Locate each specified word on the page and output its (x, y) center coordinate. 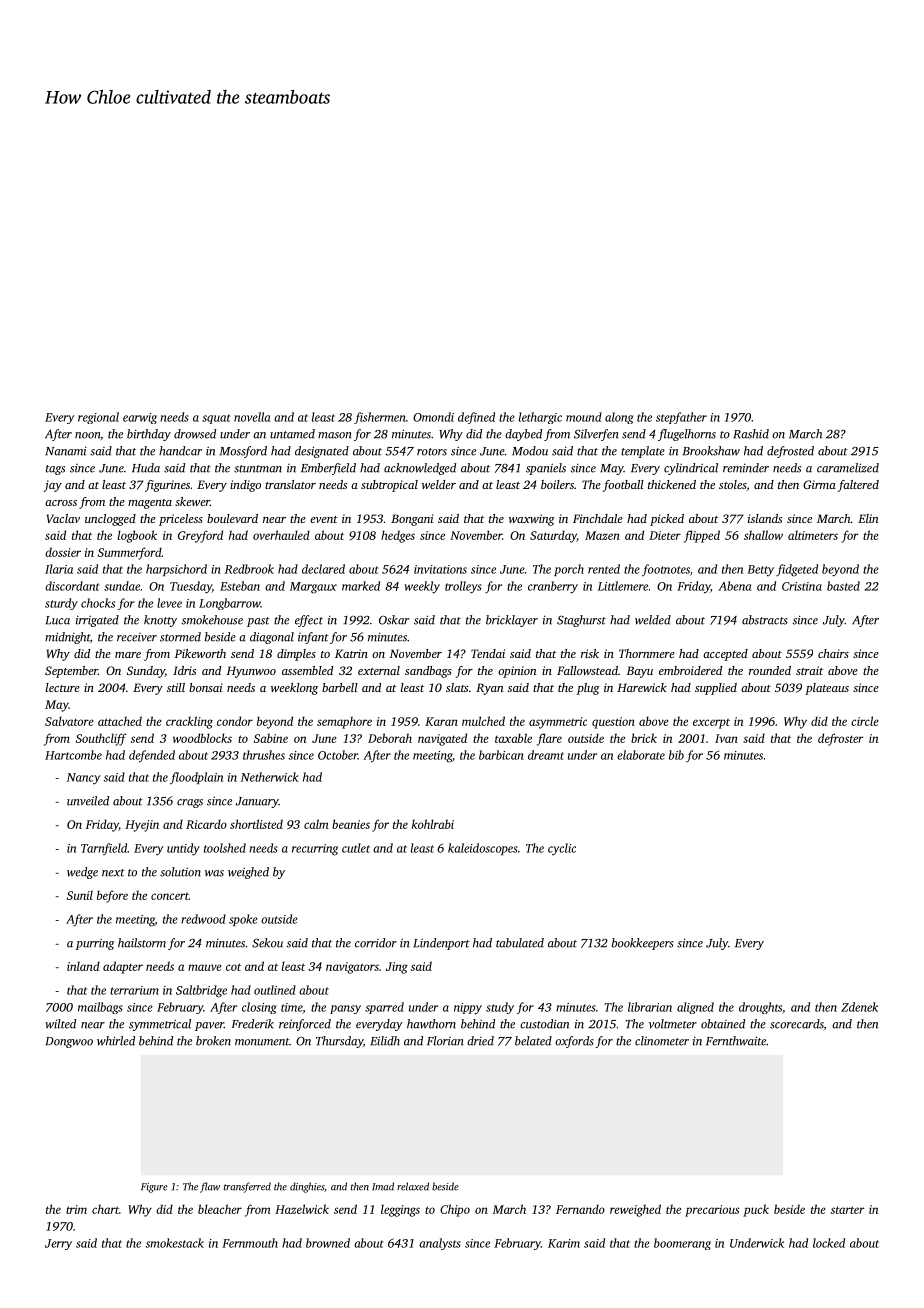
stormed (180, 637)
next (113, 873)
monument (262, 1042)
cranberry (553, 587)
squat (216, 419)
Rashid (751, 434)
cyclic (562, 849)
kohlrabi (433, 824)
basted (843, 586)
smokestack (174, 1243)
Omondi (433, 417)
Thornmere (647, 653)
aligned (695, 1008)
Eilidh (385, 1041)
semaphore (344, 722)
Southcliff (101, 739)
